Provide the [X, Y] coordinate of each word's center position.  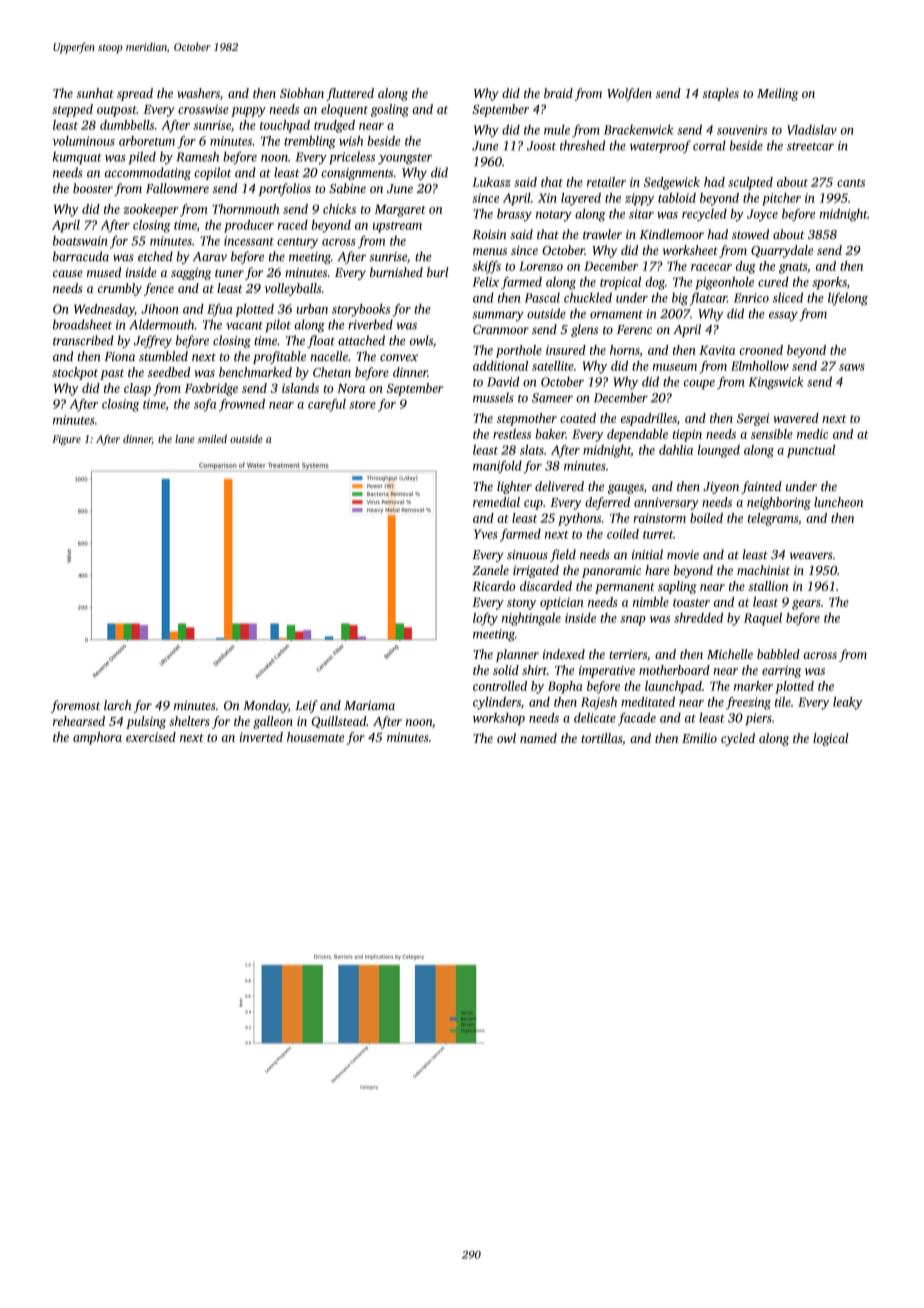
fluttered [350, 94]
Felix [485, 282]
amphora [97, 738]
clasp [137, 389]
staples [721, 94]
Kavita [717, 350]
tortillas [601, 738]
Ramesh [197, 156]
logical [831, 739]
